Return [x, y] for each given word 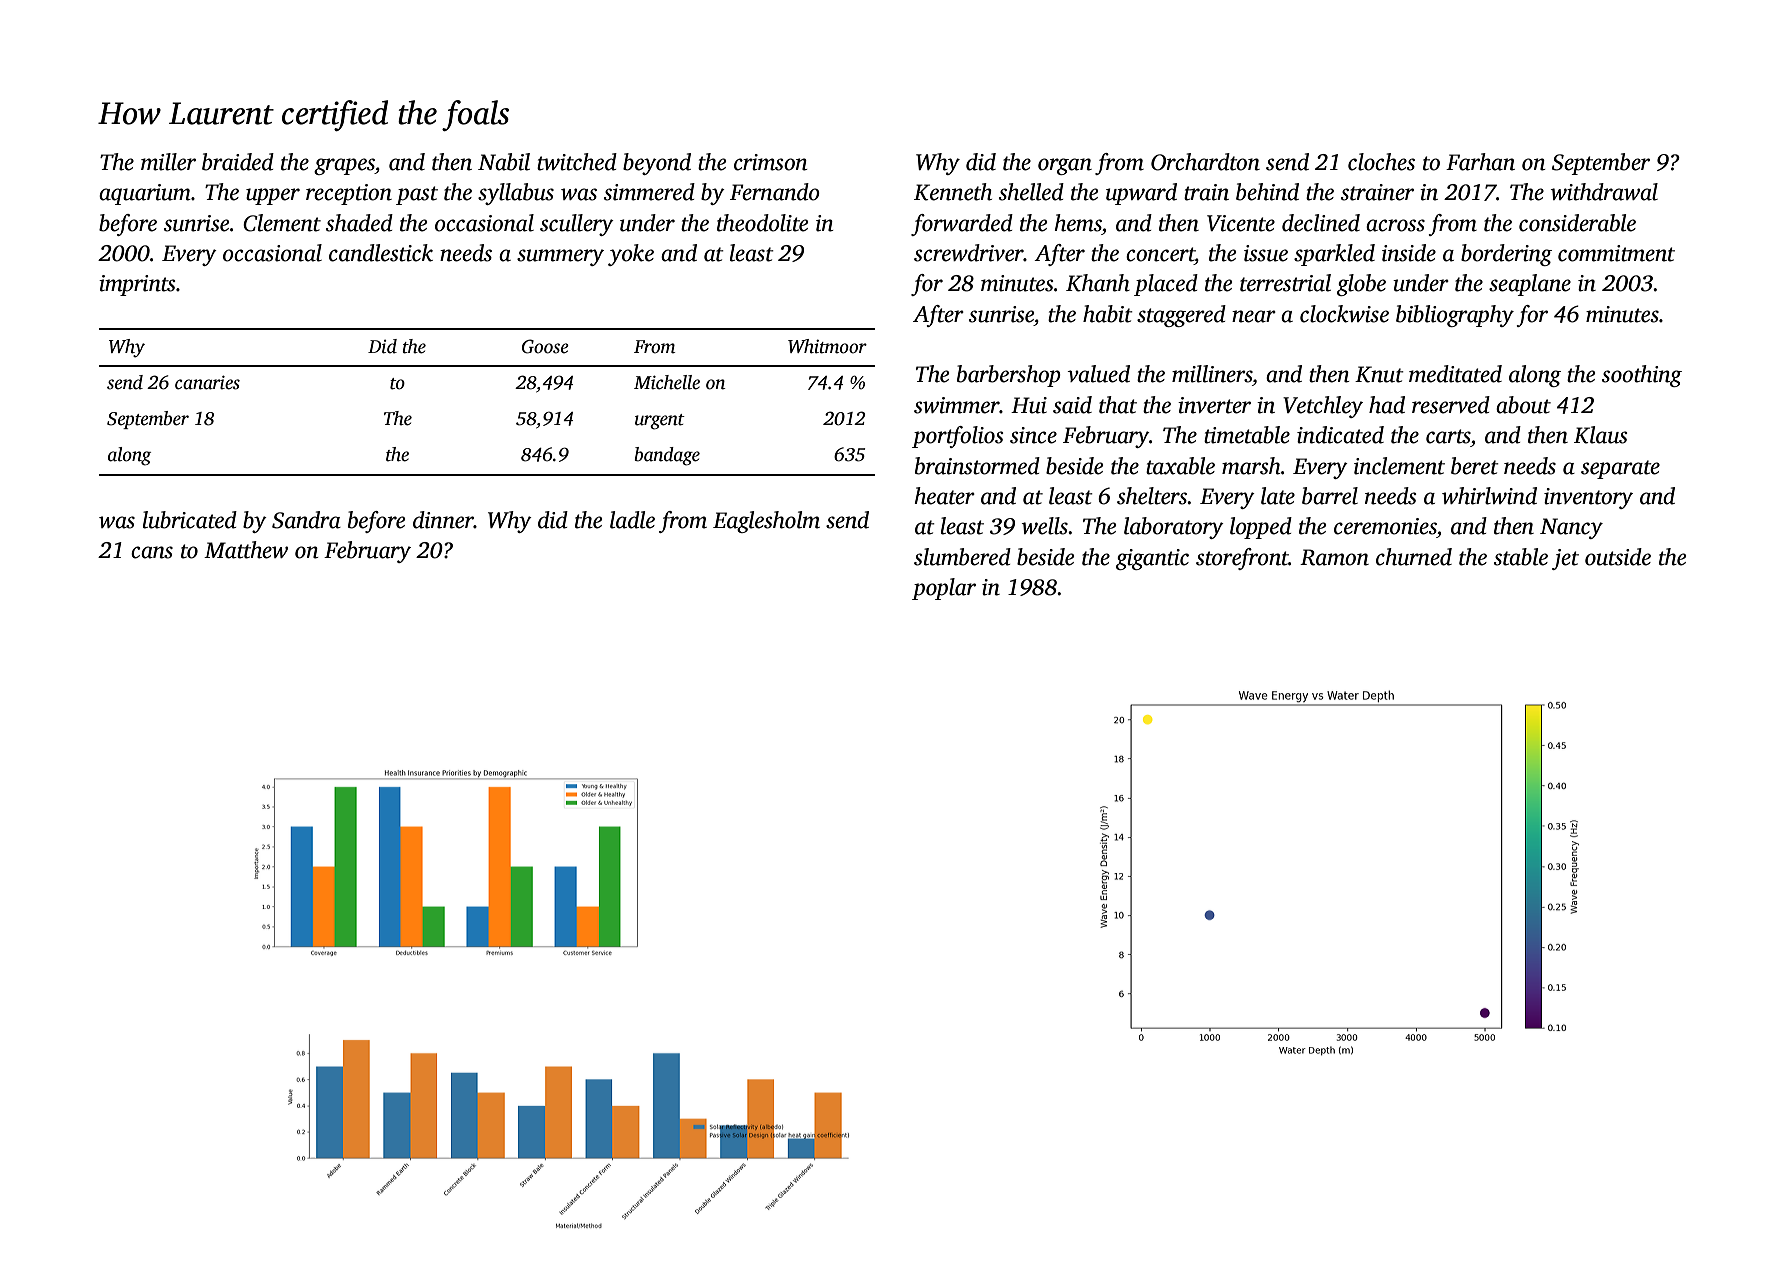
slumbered [962, 557]
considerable [1577, 223]
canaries [207, 382]
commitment [1616, 253]
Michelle [667, 382]
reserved [1451, 405]
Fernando [775, 192]
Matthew [246, 550]
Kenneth [953, 192]
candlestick [381, 253]
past [417, 195]
